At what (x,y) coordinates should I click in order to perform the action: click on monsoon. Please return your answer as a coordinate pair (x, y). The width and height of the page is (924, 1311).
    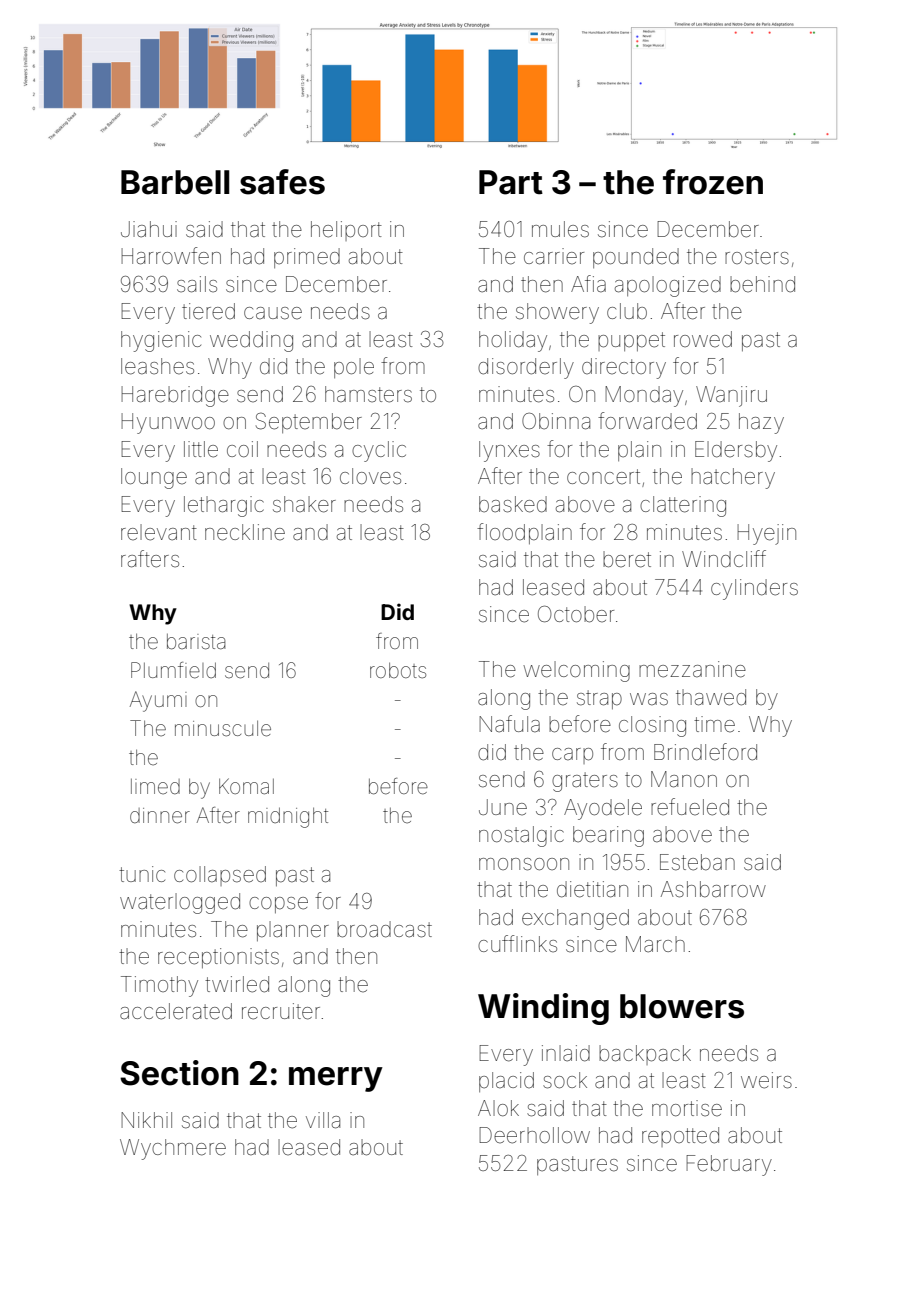
    Looking at the image, I should click on (524, 864).
